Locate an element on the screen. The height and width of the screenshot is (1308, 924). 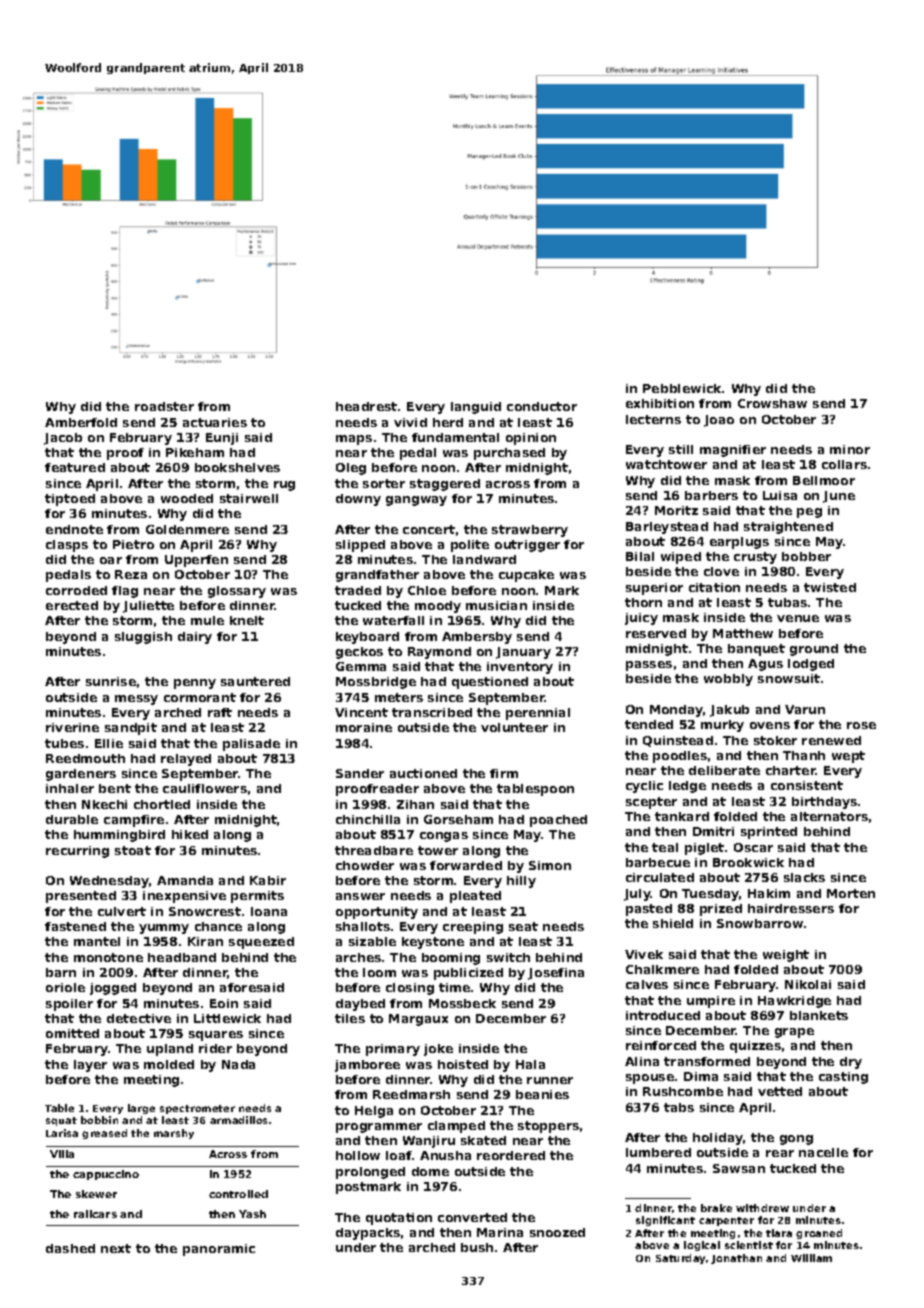
headrest is located at coordinates (366, 406).
